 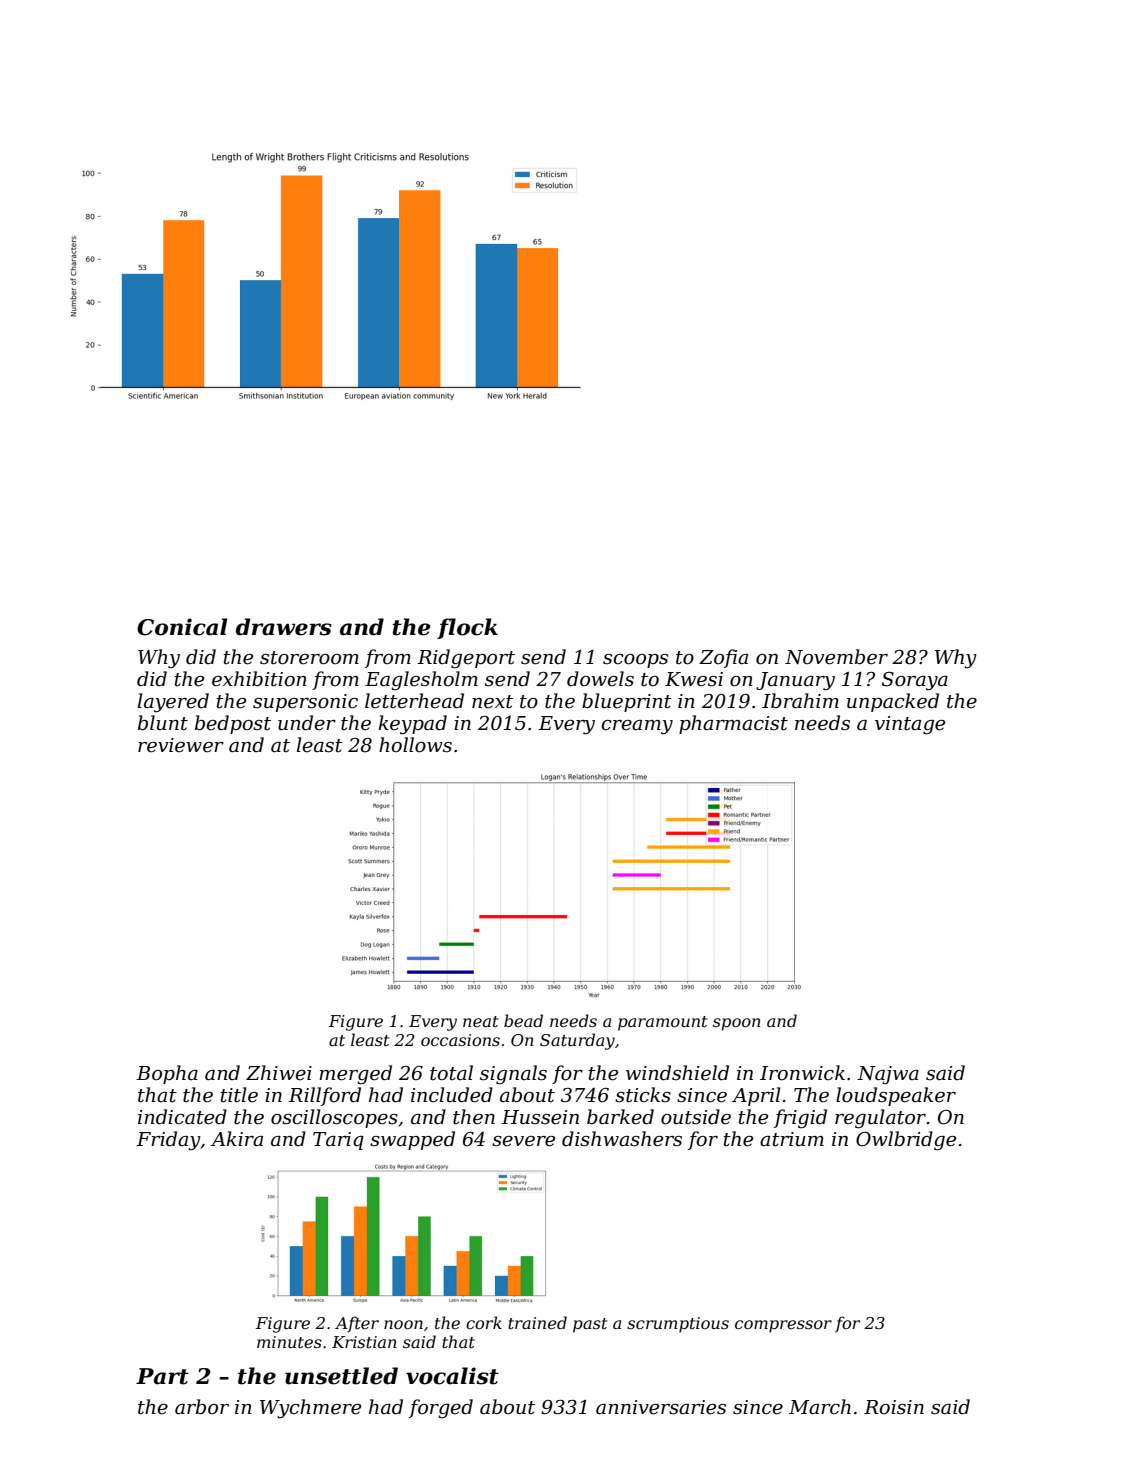 I want to click on arbor, so click(x=202, y=1407).
